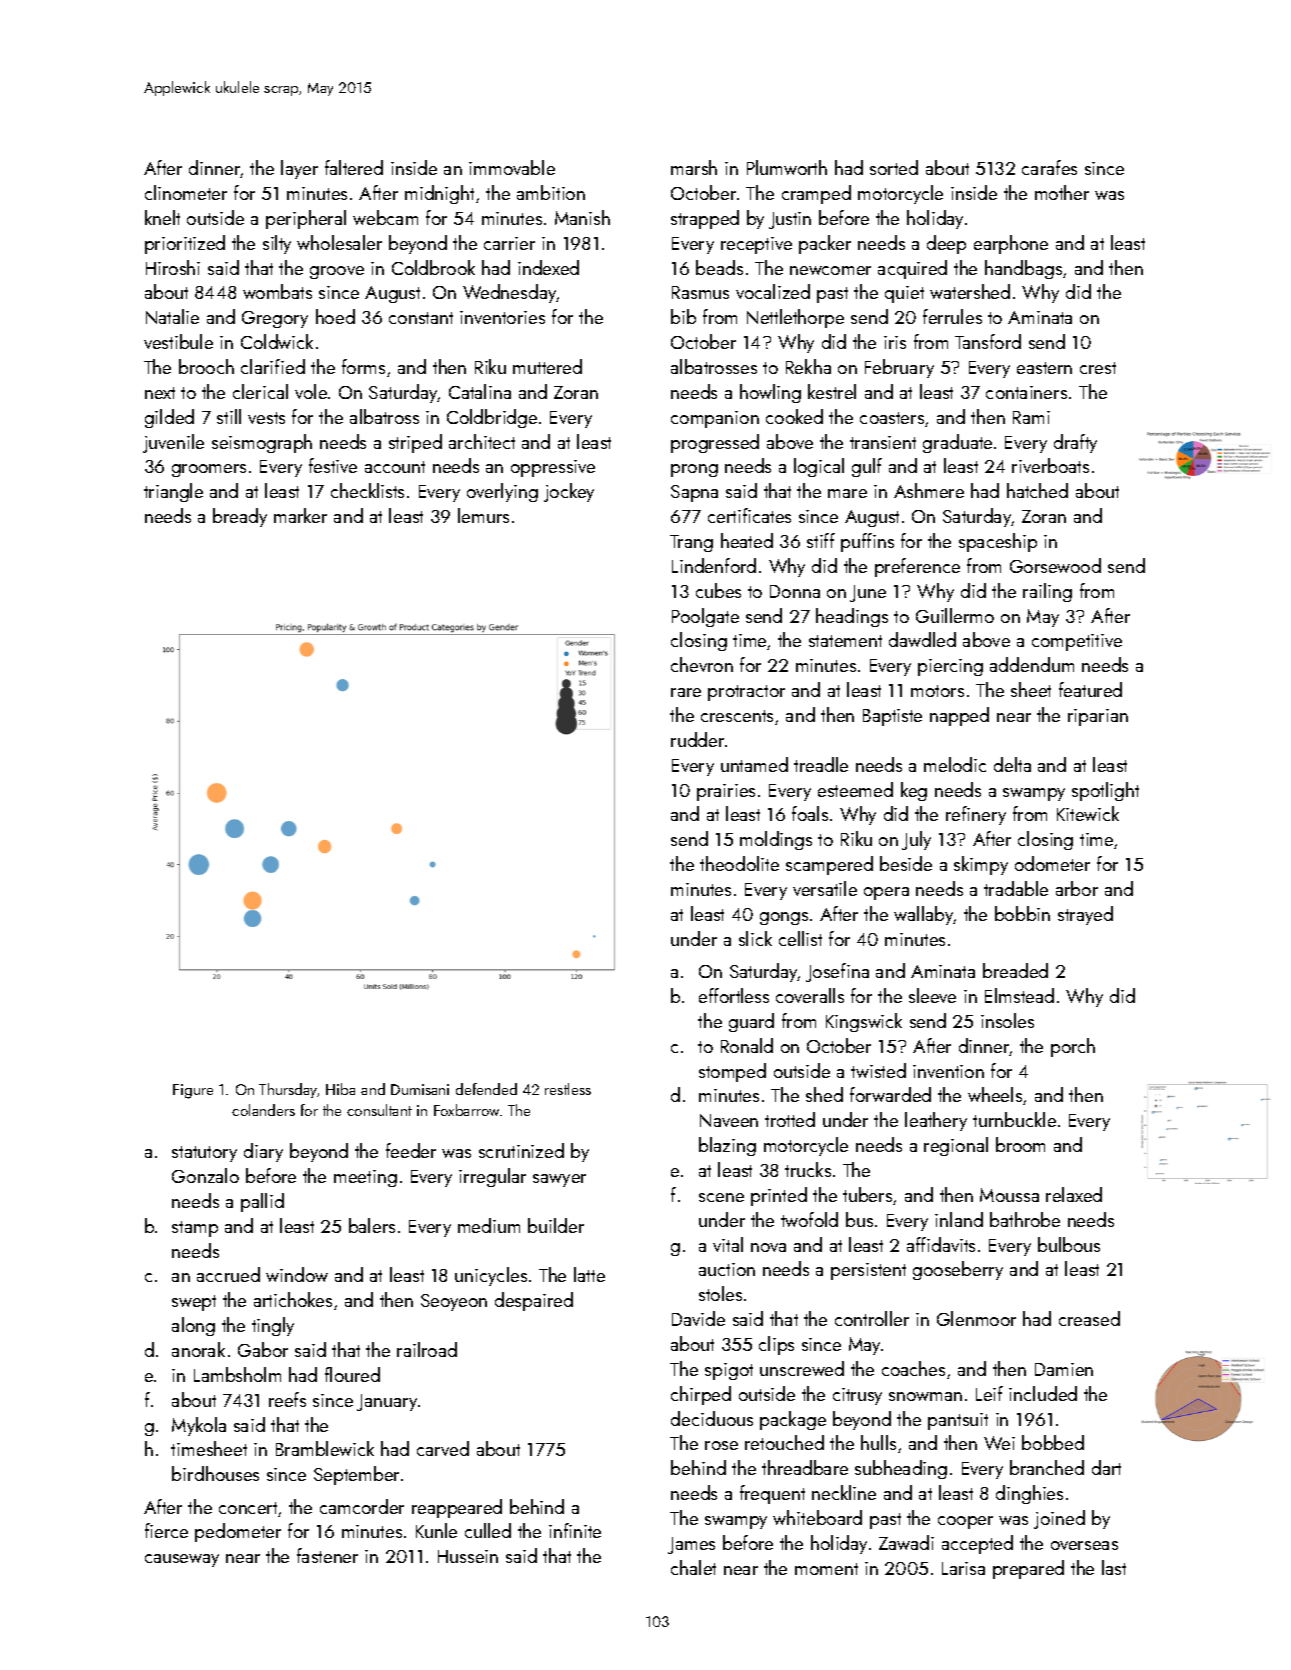 This image has height=1670, width=1291. What do you see at coordinates (1114, 1567) in the image?
I see `last` at bounding box center [1114, 1567].
